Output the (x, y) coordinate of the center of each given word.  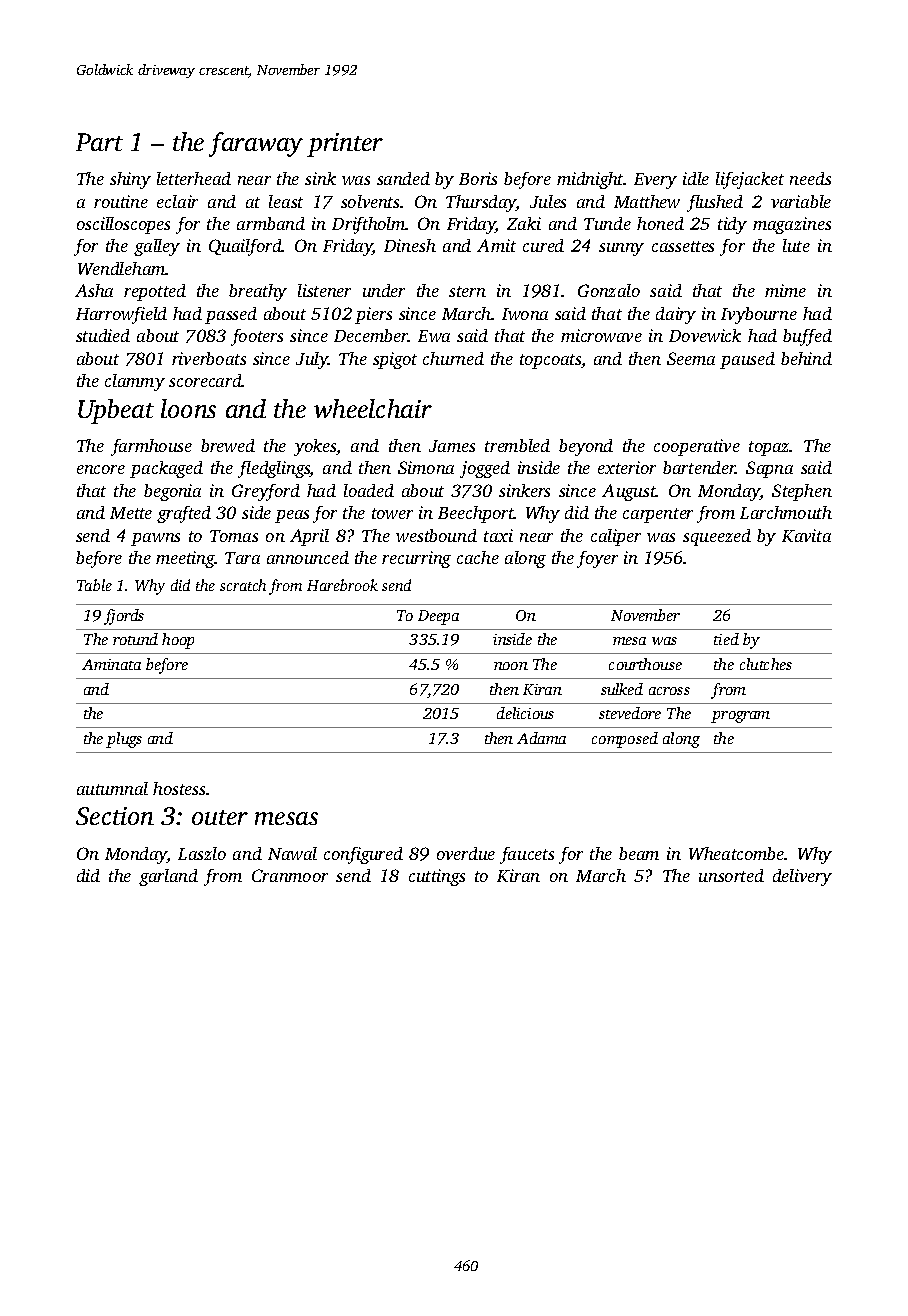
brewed (228, 445)
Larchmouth (786, 512)
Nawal (292, 853)
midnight (590, 180)
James (452, 446)
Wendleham (122, 268)
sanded (403, 178)
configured (363, 855)
